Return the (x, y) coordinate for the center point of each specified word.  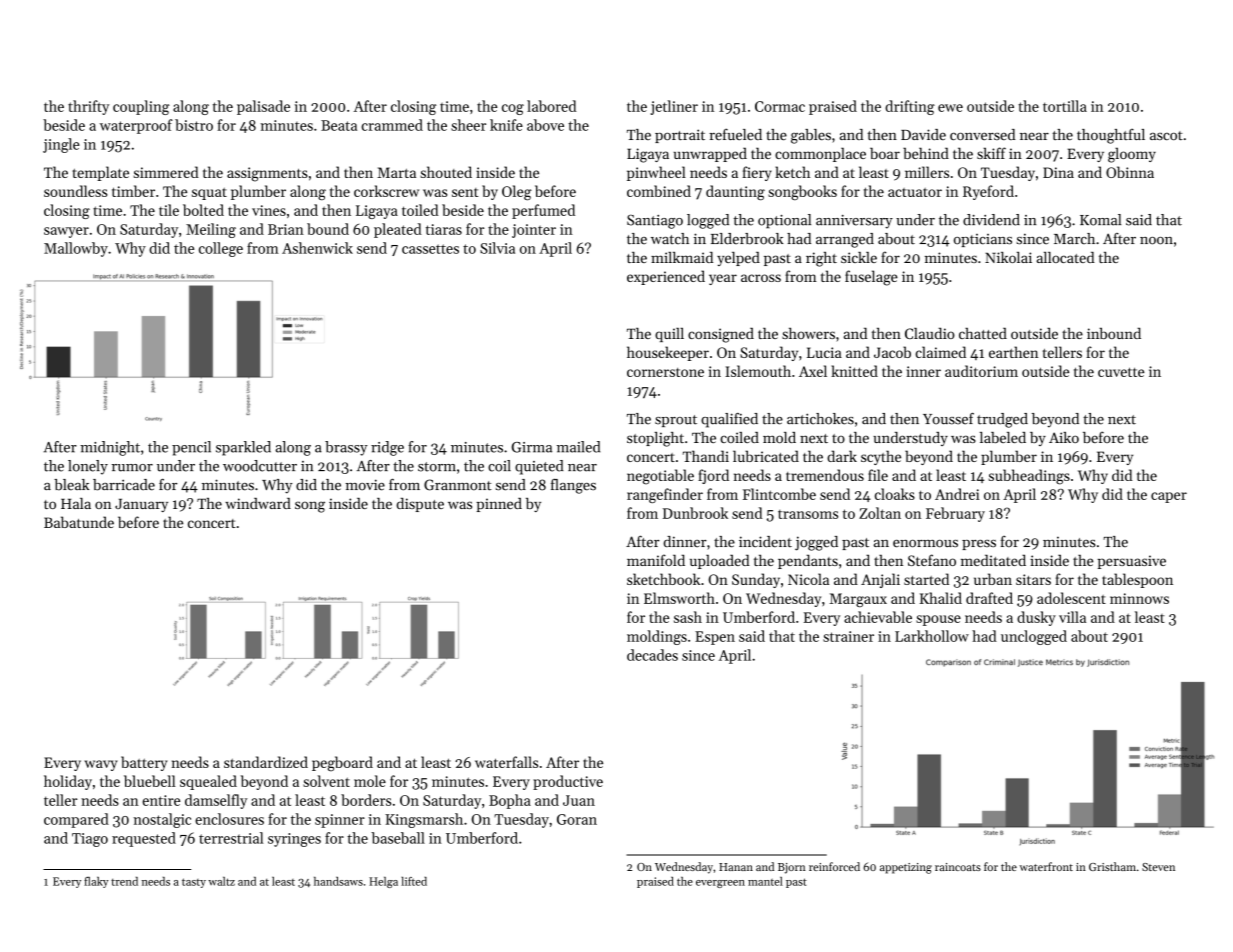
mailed (578, 447)
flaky (96, 882)
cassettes (430, 249)
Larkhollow (932, 636)
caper (1169, 497)
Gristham (1112, 866)
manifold (656, 560)
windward (258, 503)
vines (269, 210)
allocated (1066, 257)
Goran (577, 819)
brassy (346, 448)
